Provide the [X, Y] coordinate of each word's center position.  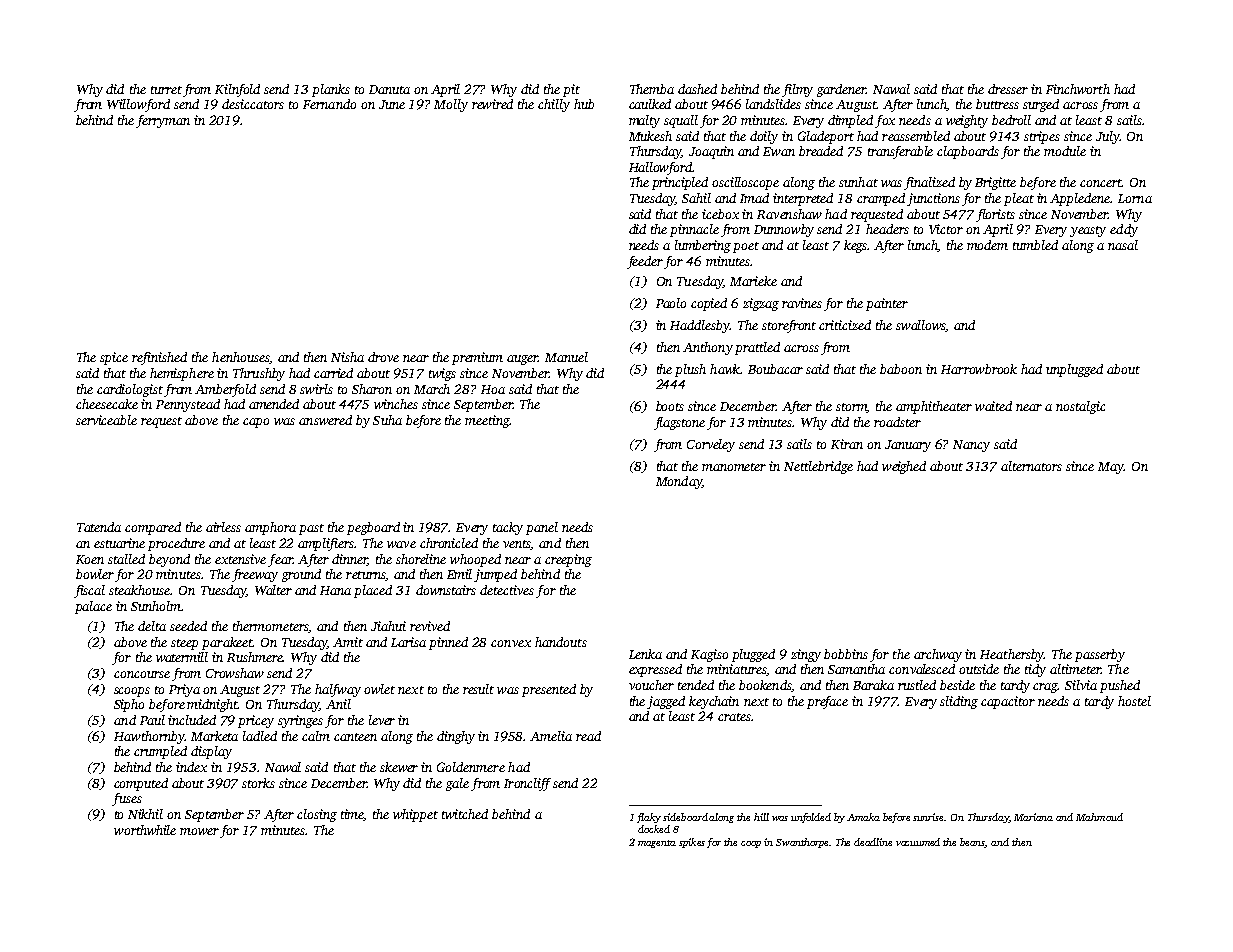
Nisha [347, 357]
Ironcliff [527, 784]
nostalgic [1080, 407]
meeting [487, 421]
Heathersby [1012, 655]
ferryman [163, 121]
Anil [338, 704]
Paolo [671, 303]
